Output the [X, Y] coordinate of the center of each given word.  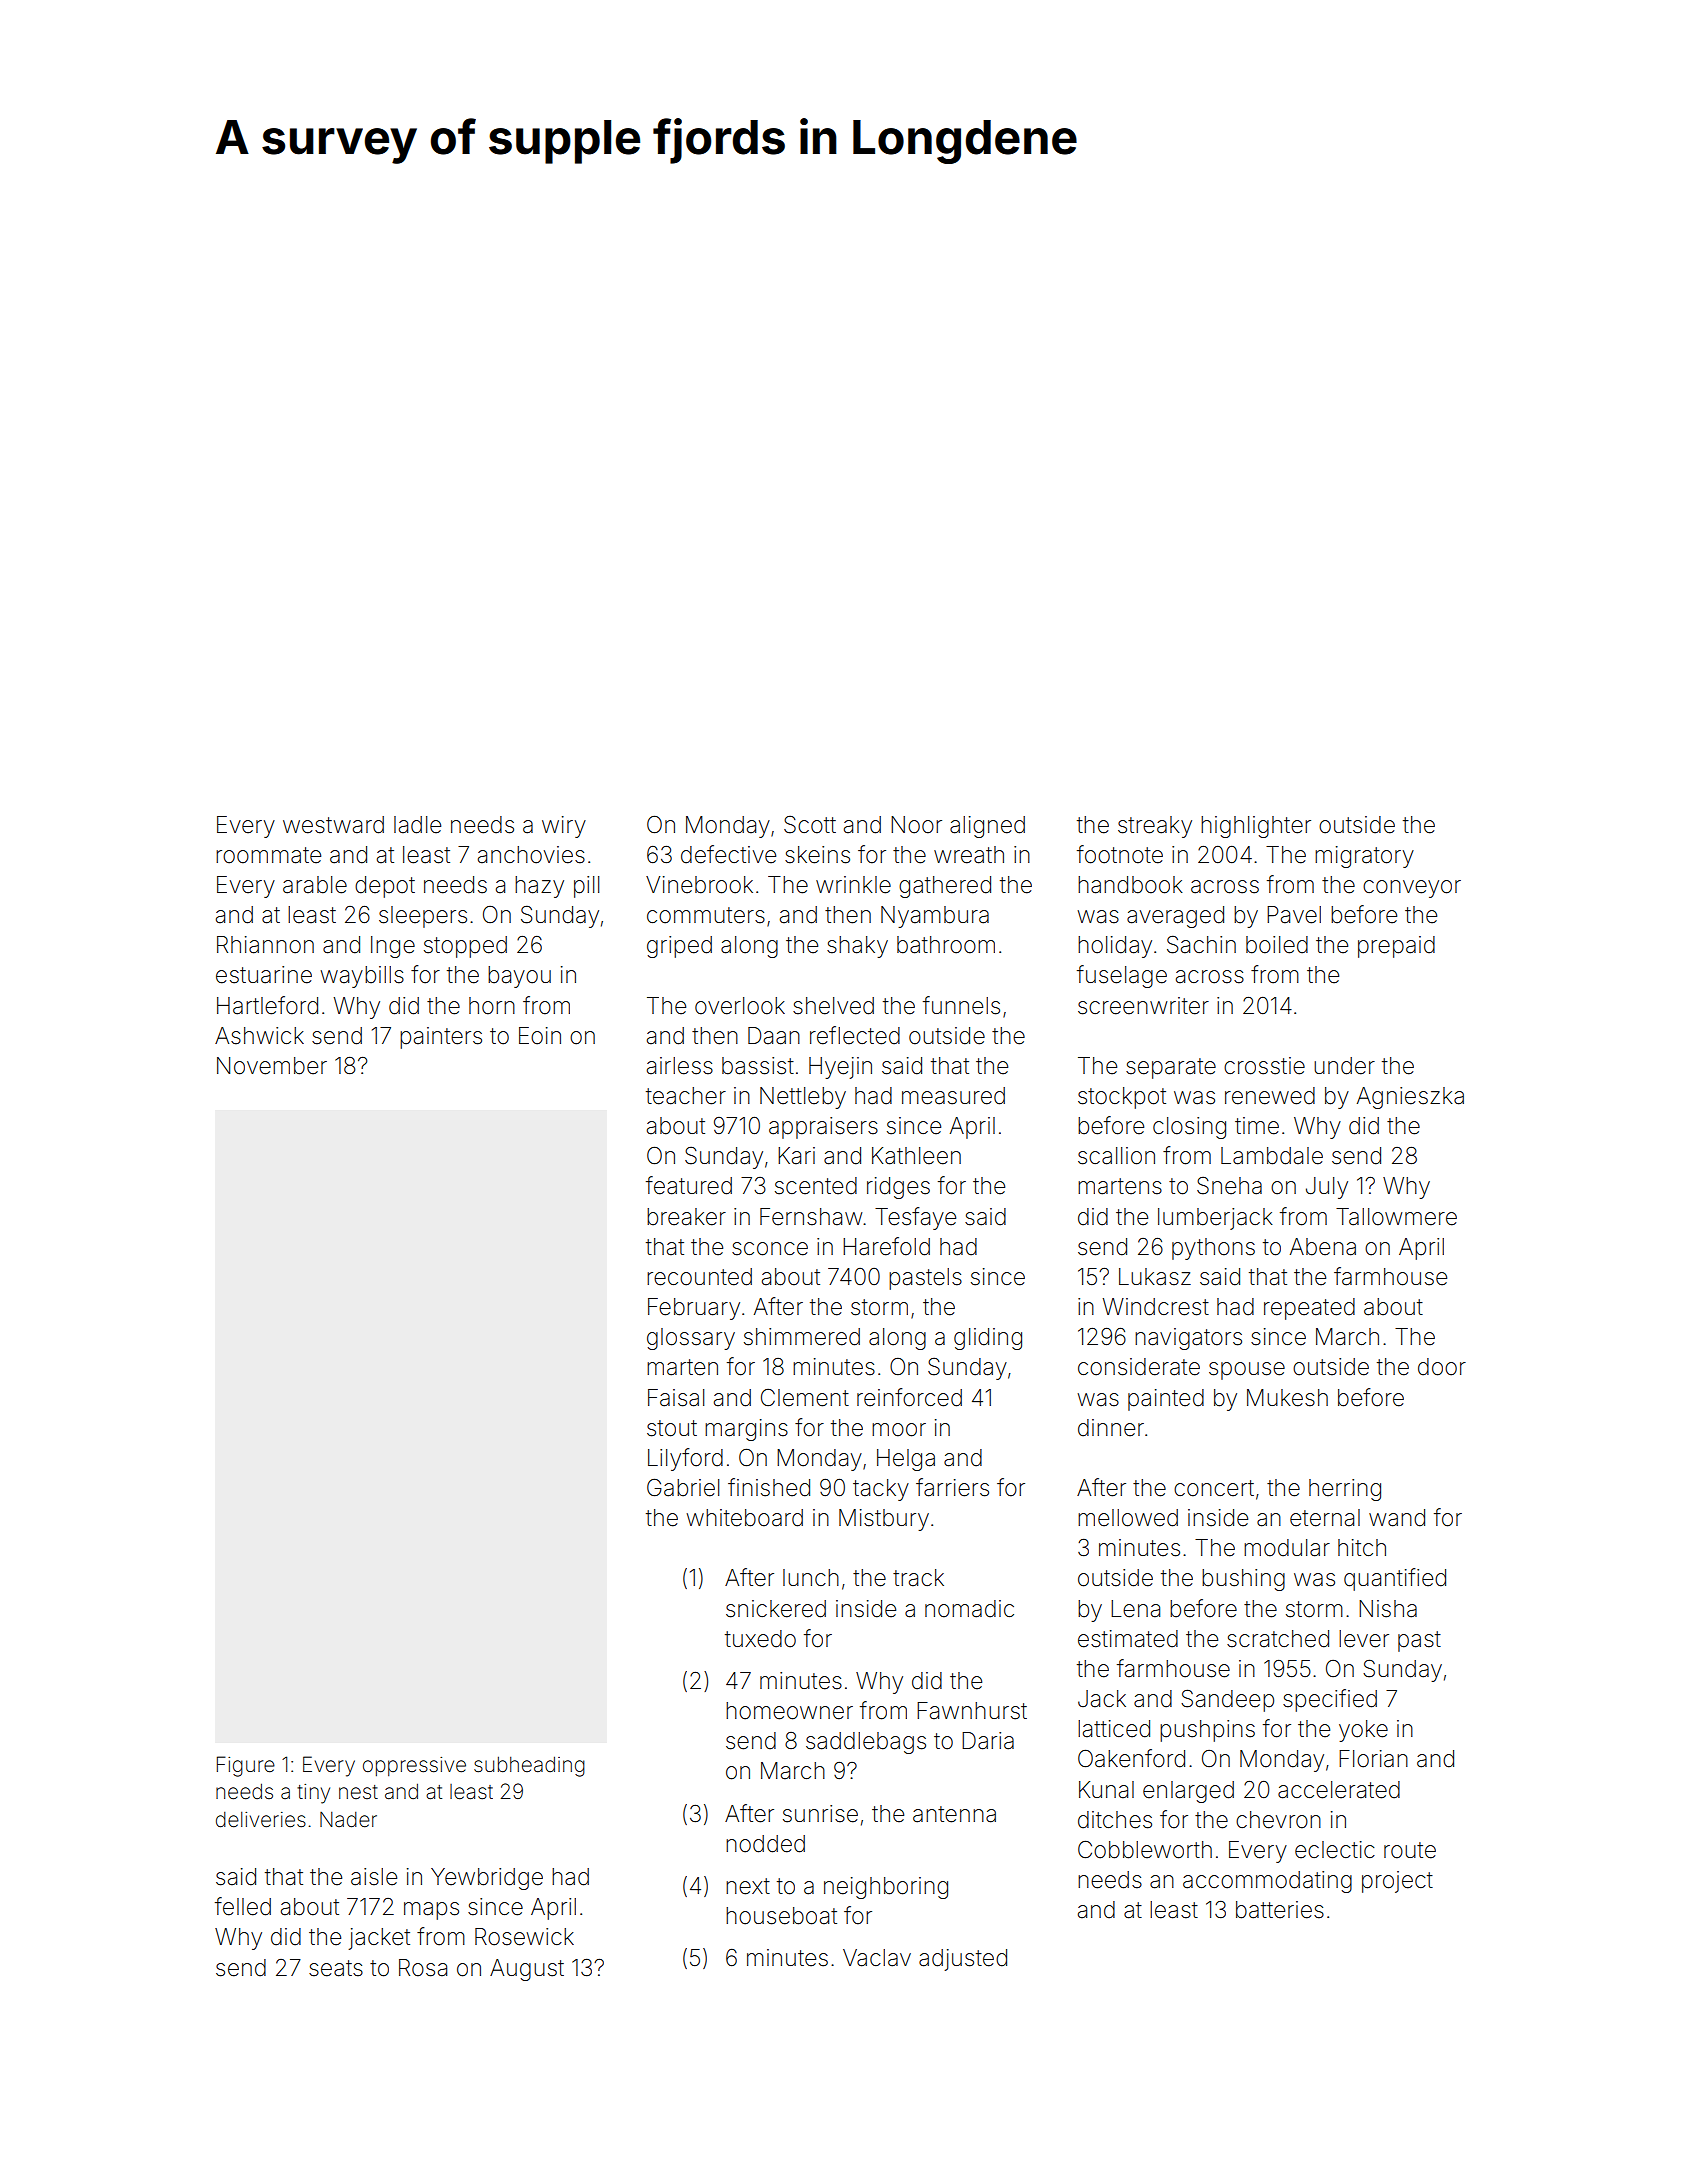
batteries [1280, 1910]
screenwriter [1143, 1006]
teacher [686, 1096]
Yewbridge [487, 1879]
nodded [765, 1844]
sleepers [423, 917]
